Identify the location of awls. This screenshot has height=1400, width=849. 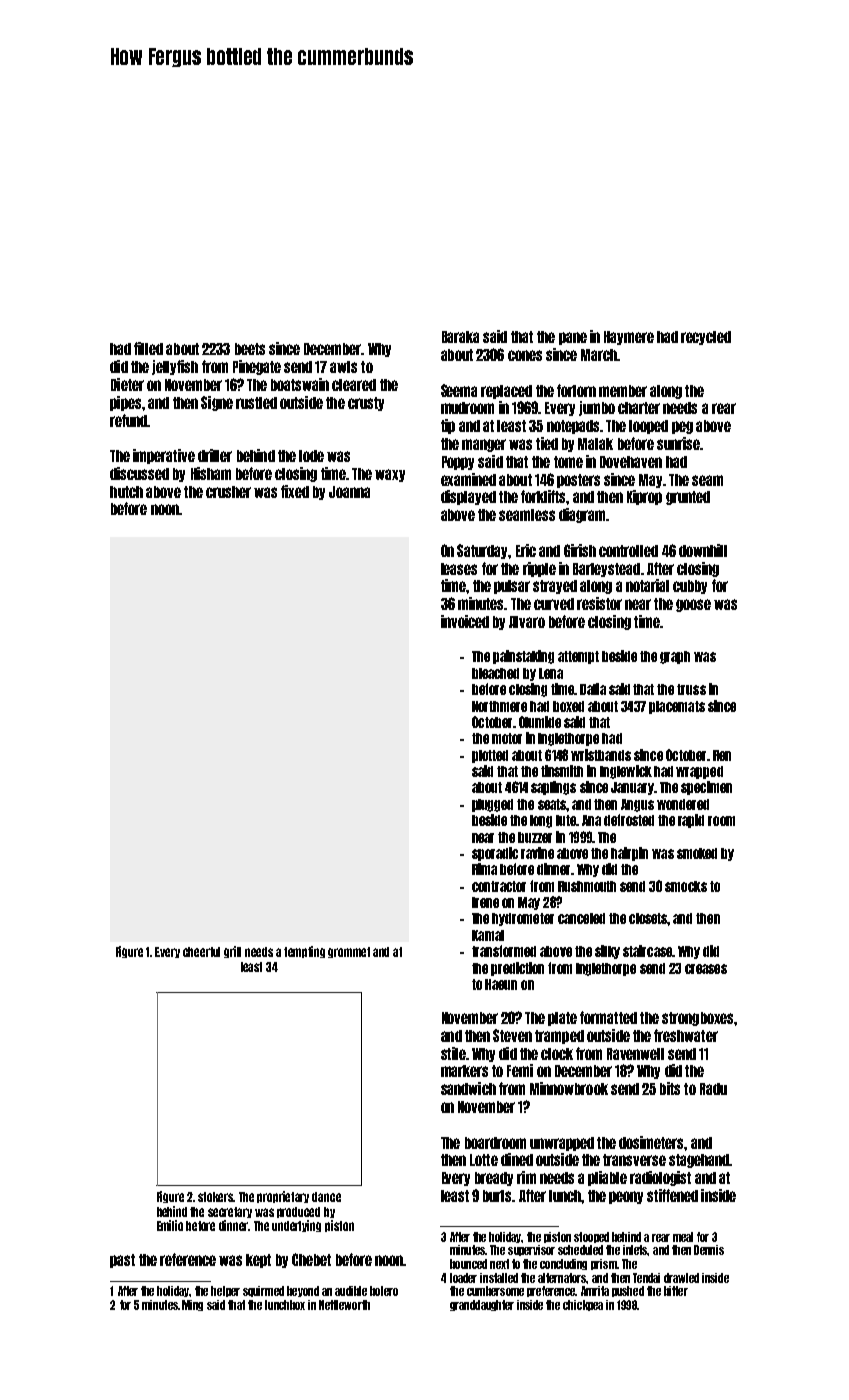
(343, 367).
